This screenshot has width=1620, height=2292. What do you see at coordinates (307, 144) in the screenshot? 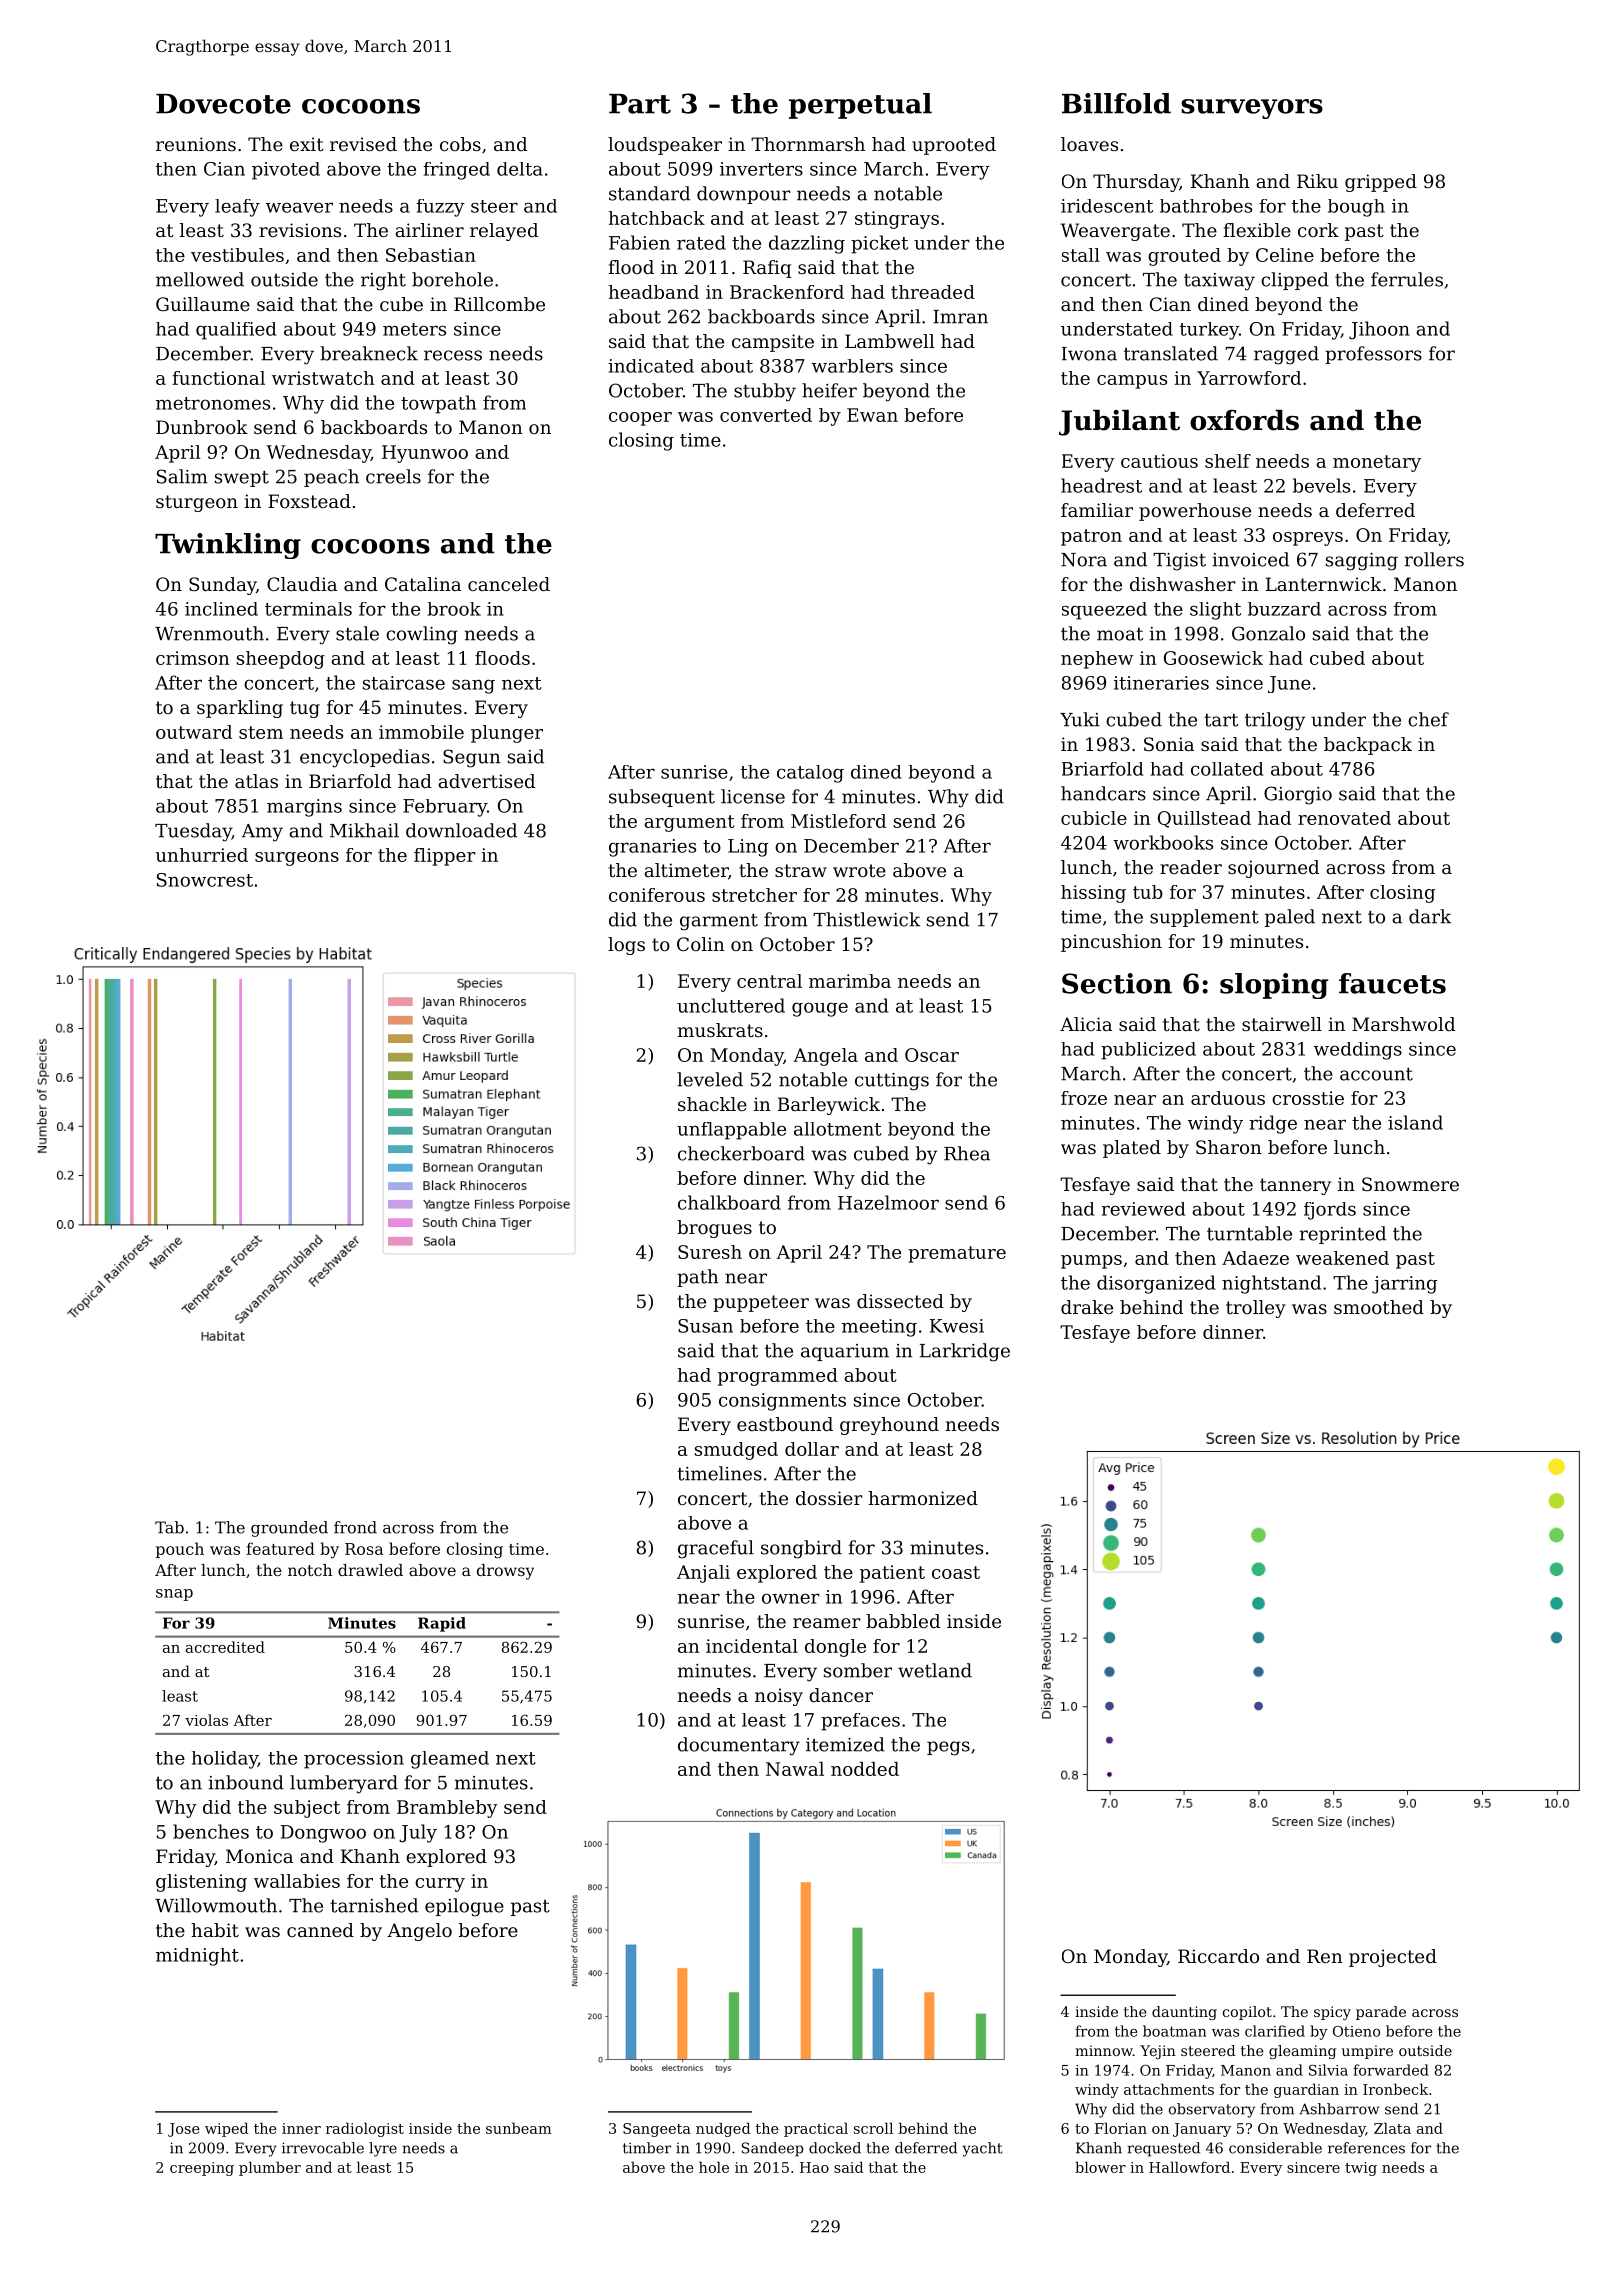
I see `exit` at bounding box center [307, 144].
